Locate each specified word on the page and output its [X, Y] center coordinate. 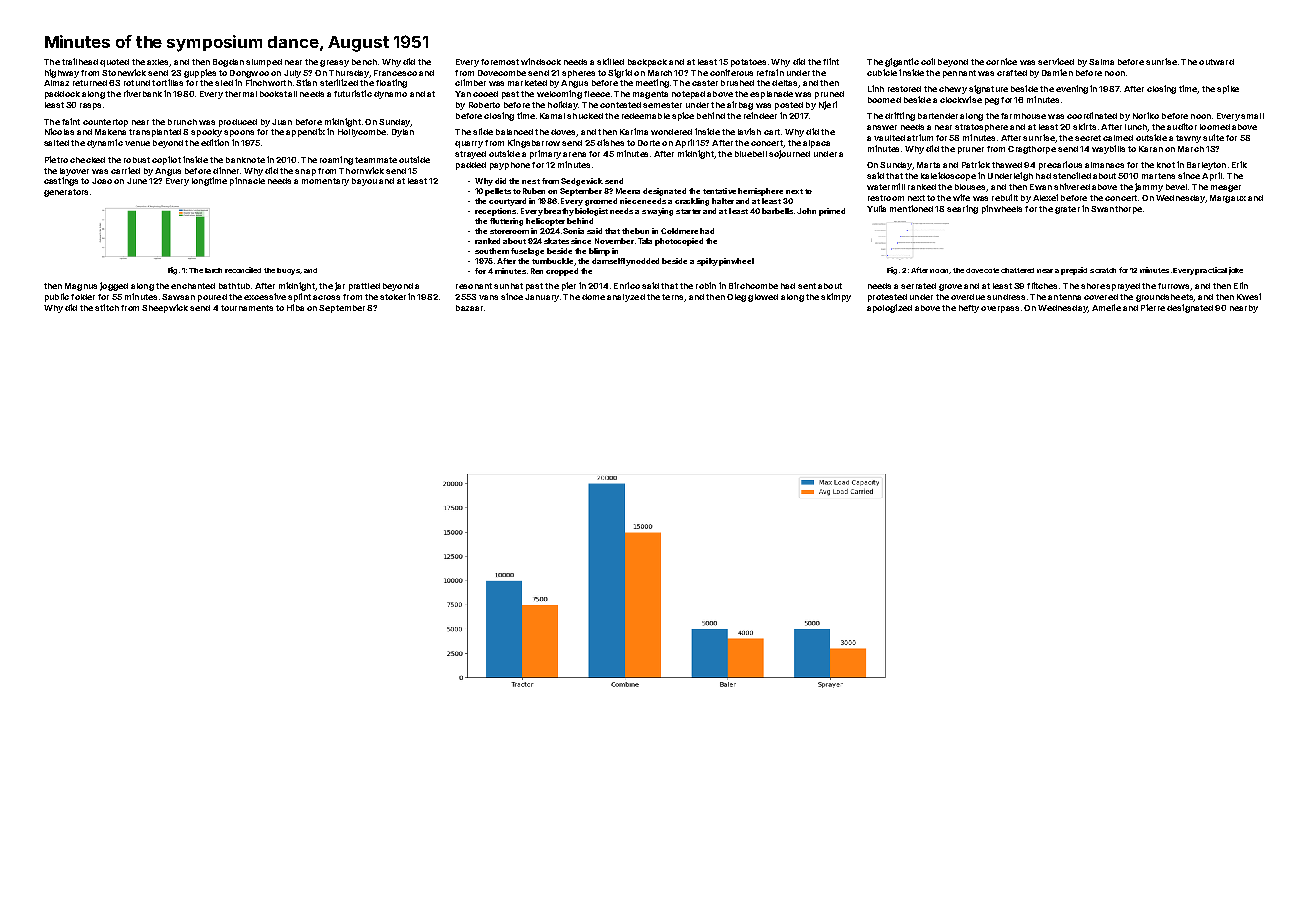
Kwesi [1249, 296]
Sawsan [178, 297]
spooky [206, 133]
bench [364, 62]
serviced [1056, 61]
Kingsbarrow [534, 143]
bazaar [469, 308]
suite [1213, 137]
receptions [495, 212]
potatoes [748, 63]
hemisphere [760, 192]
